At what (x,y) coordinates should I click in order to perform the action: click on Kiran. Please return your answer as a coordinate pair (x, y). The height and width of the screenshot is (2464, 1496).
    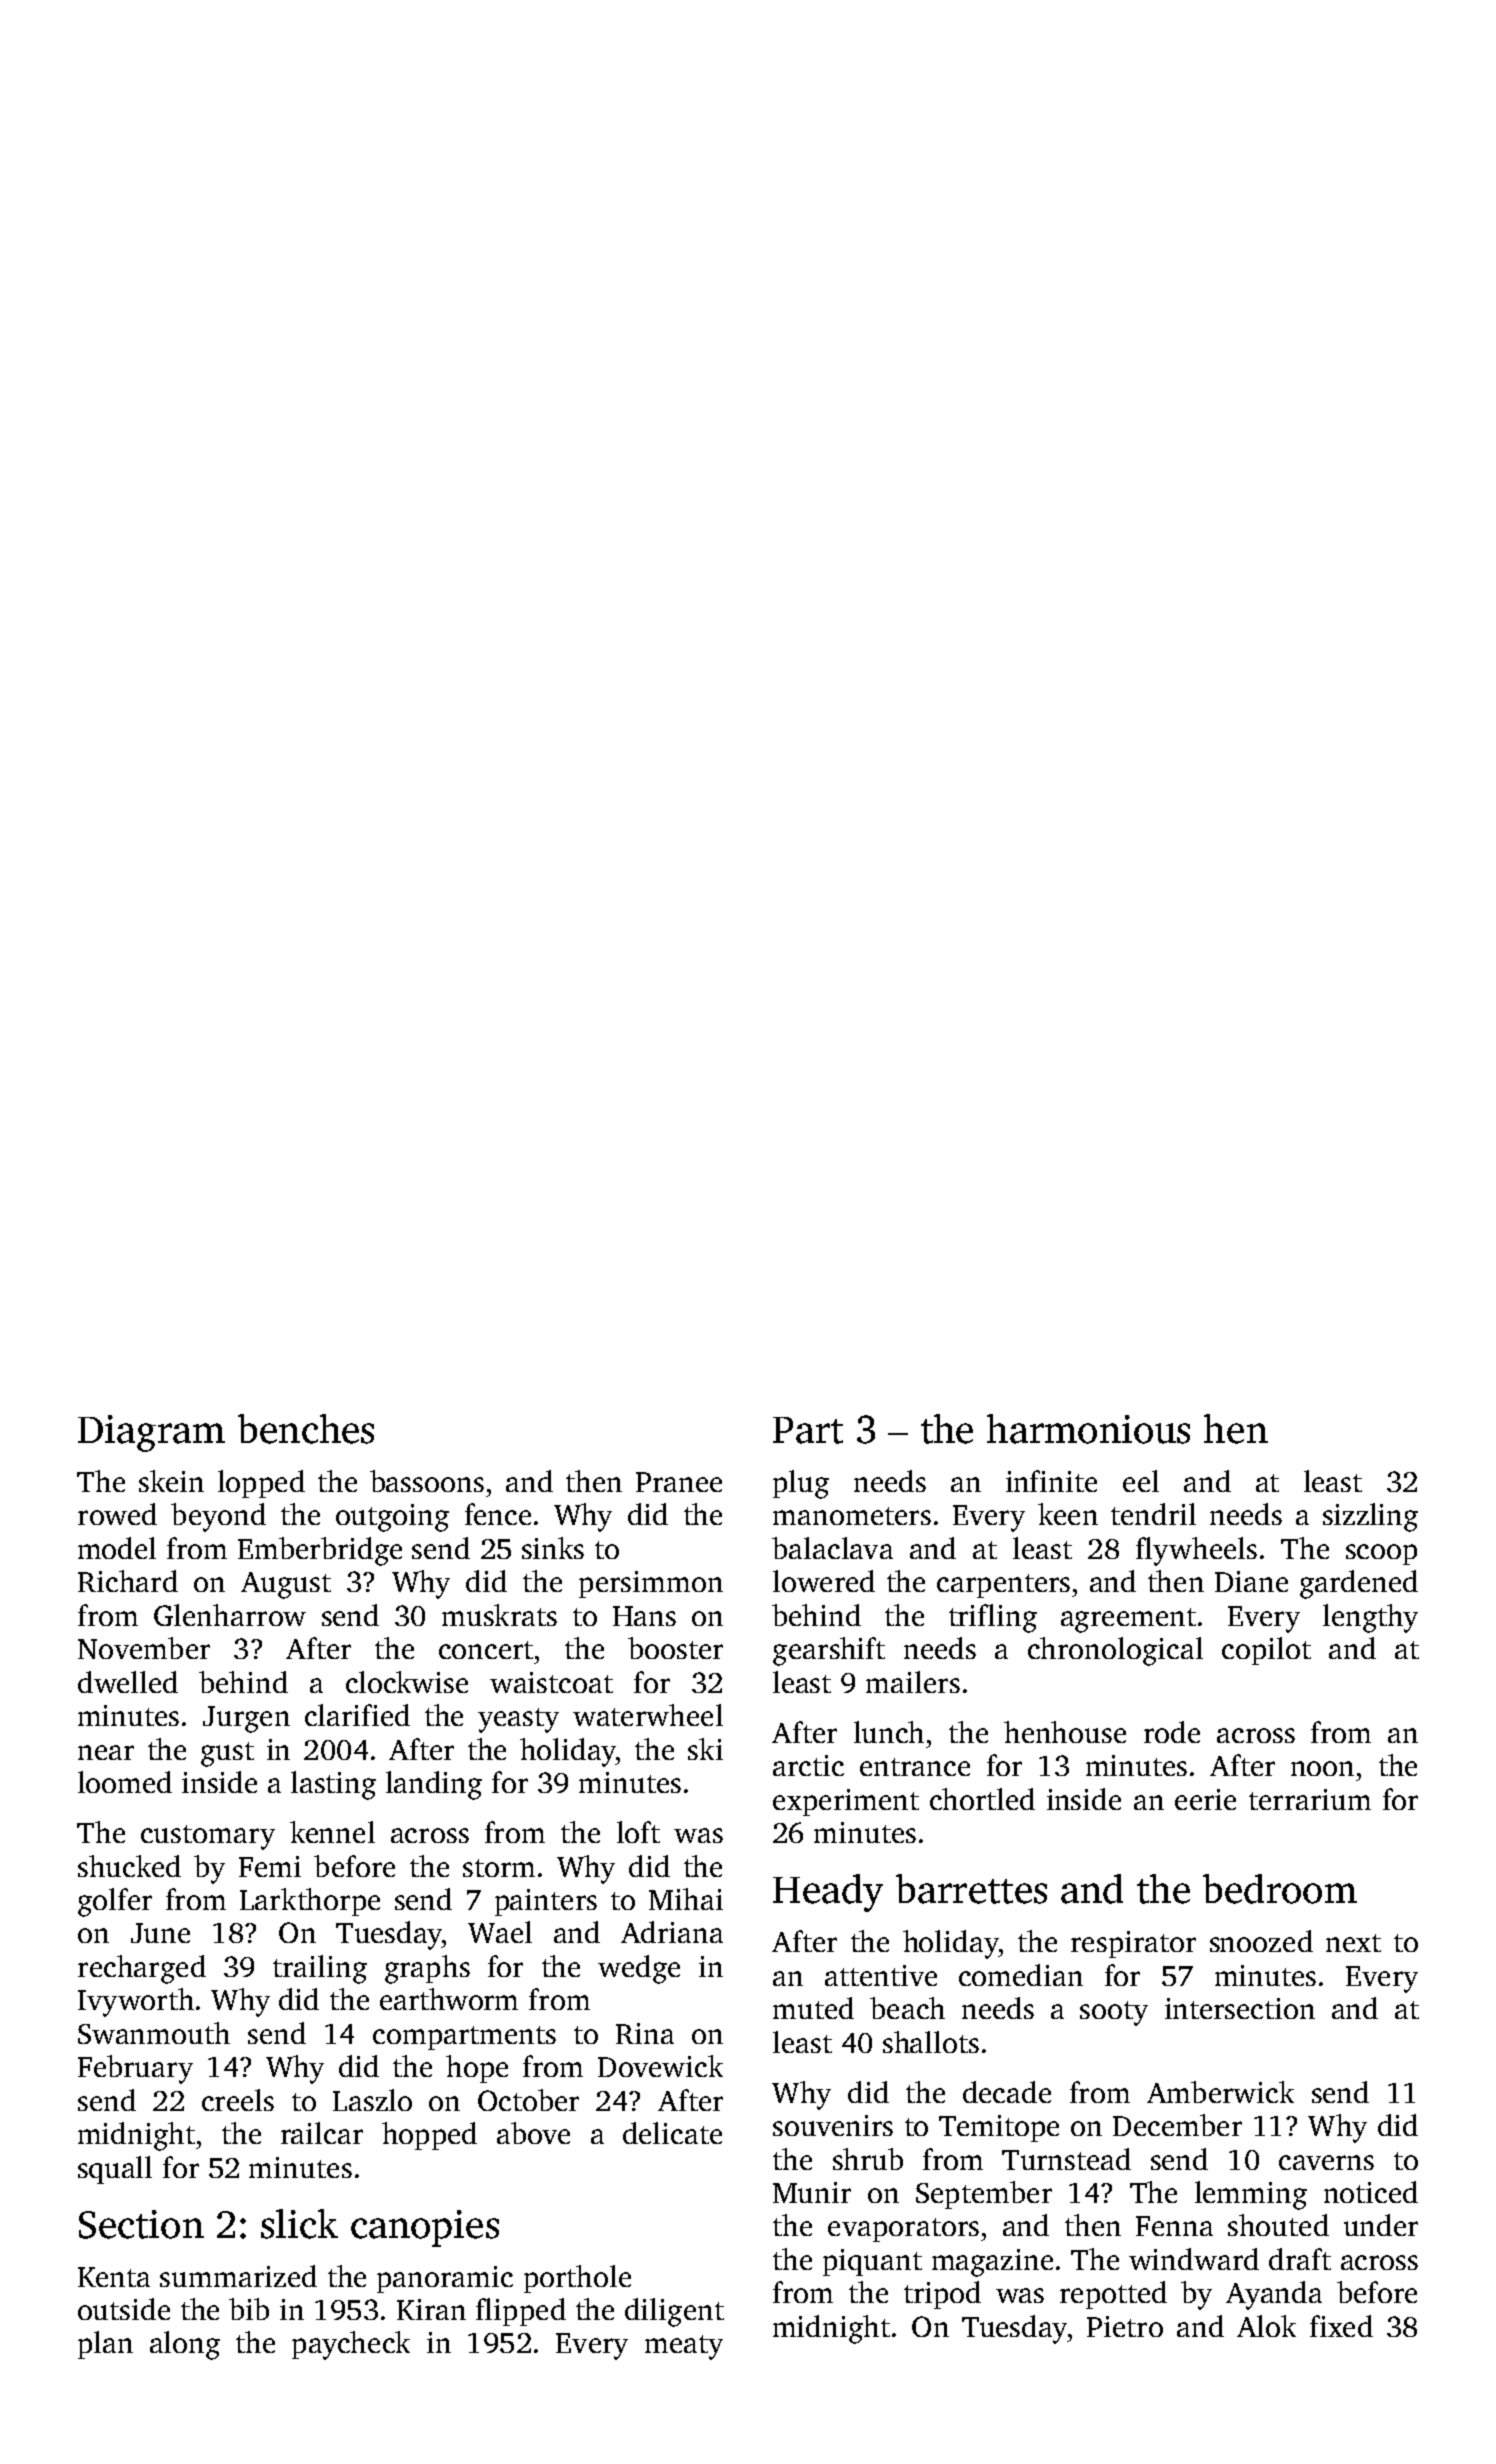
    Looking at the image, I should click on (431, 2309).
